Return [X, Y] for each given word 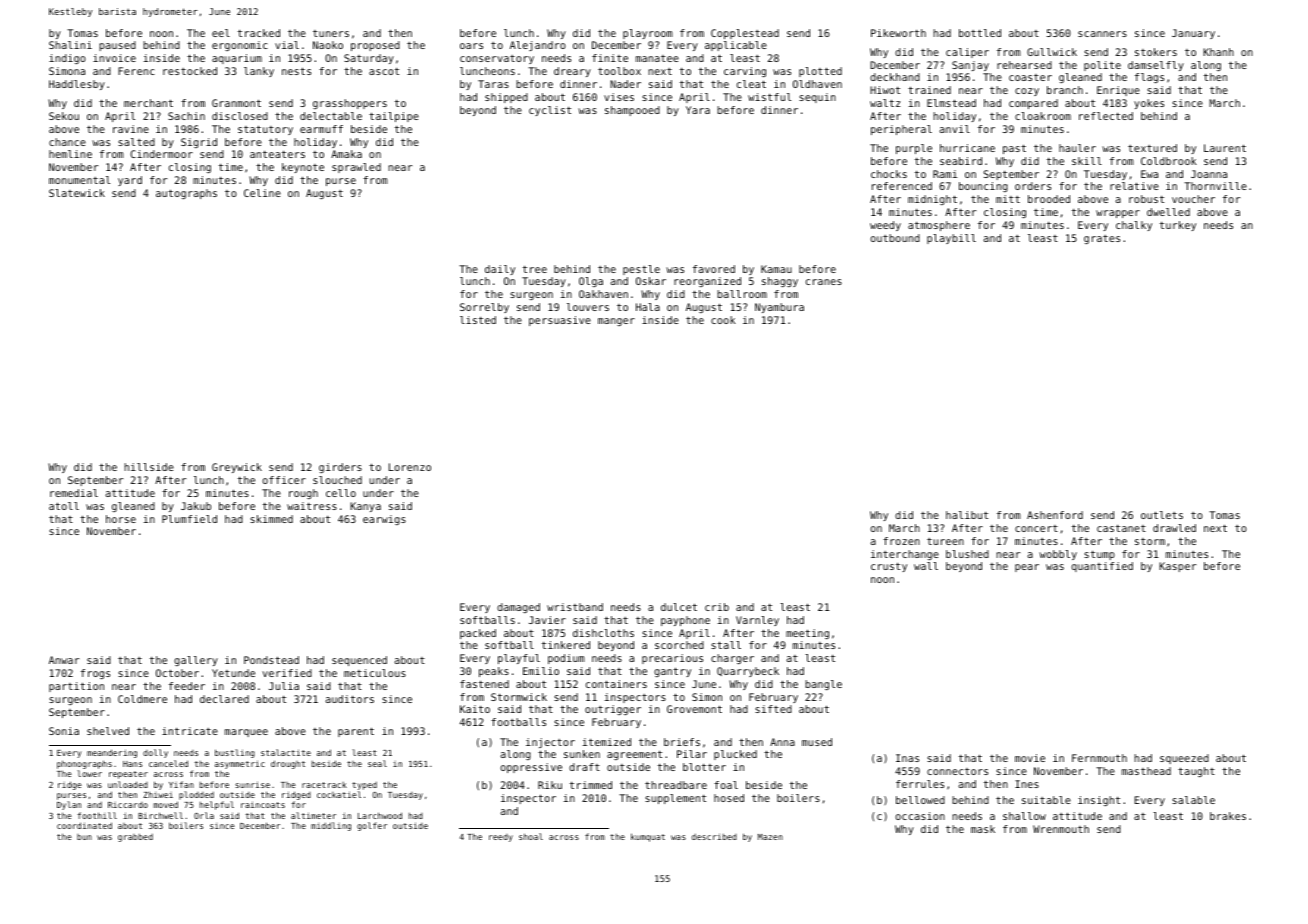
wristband [575, 607]
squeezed [1184, 759]
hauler [1077, 148]
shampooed [632, 111]
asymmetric [240, 764]
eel [221, 33]
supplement [675, 799]
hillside [149, 467]
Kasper [1177, 567]
